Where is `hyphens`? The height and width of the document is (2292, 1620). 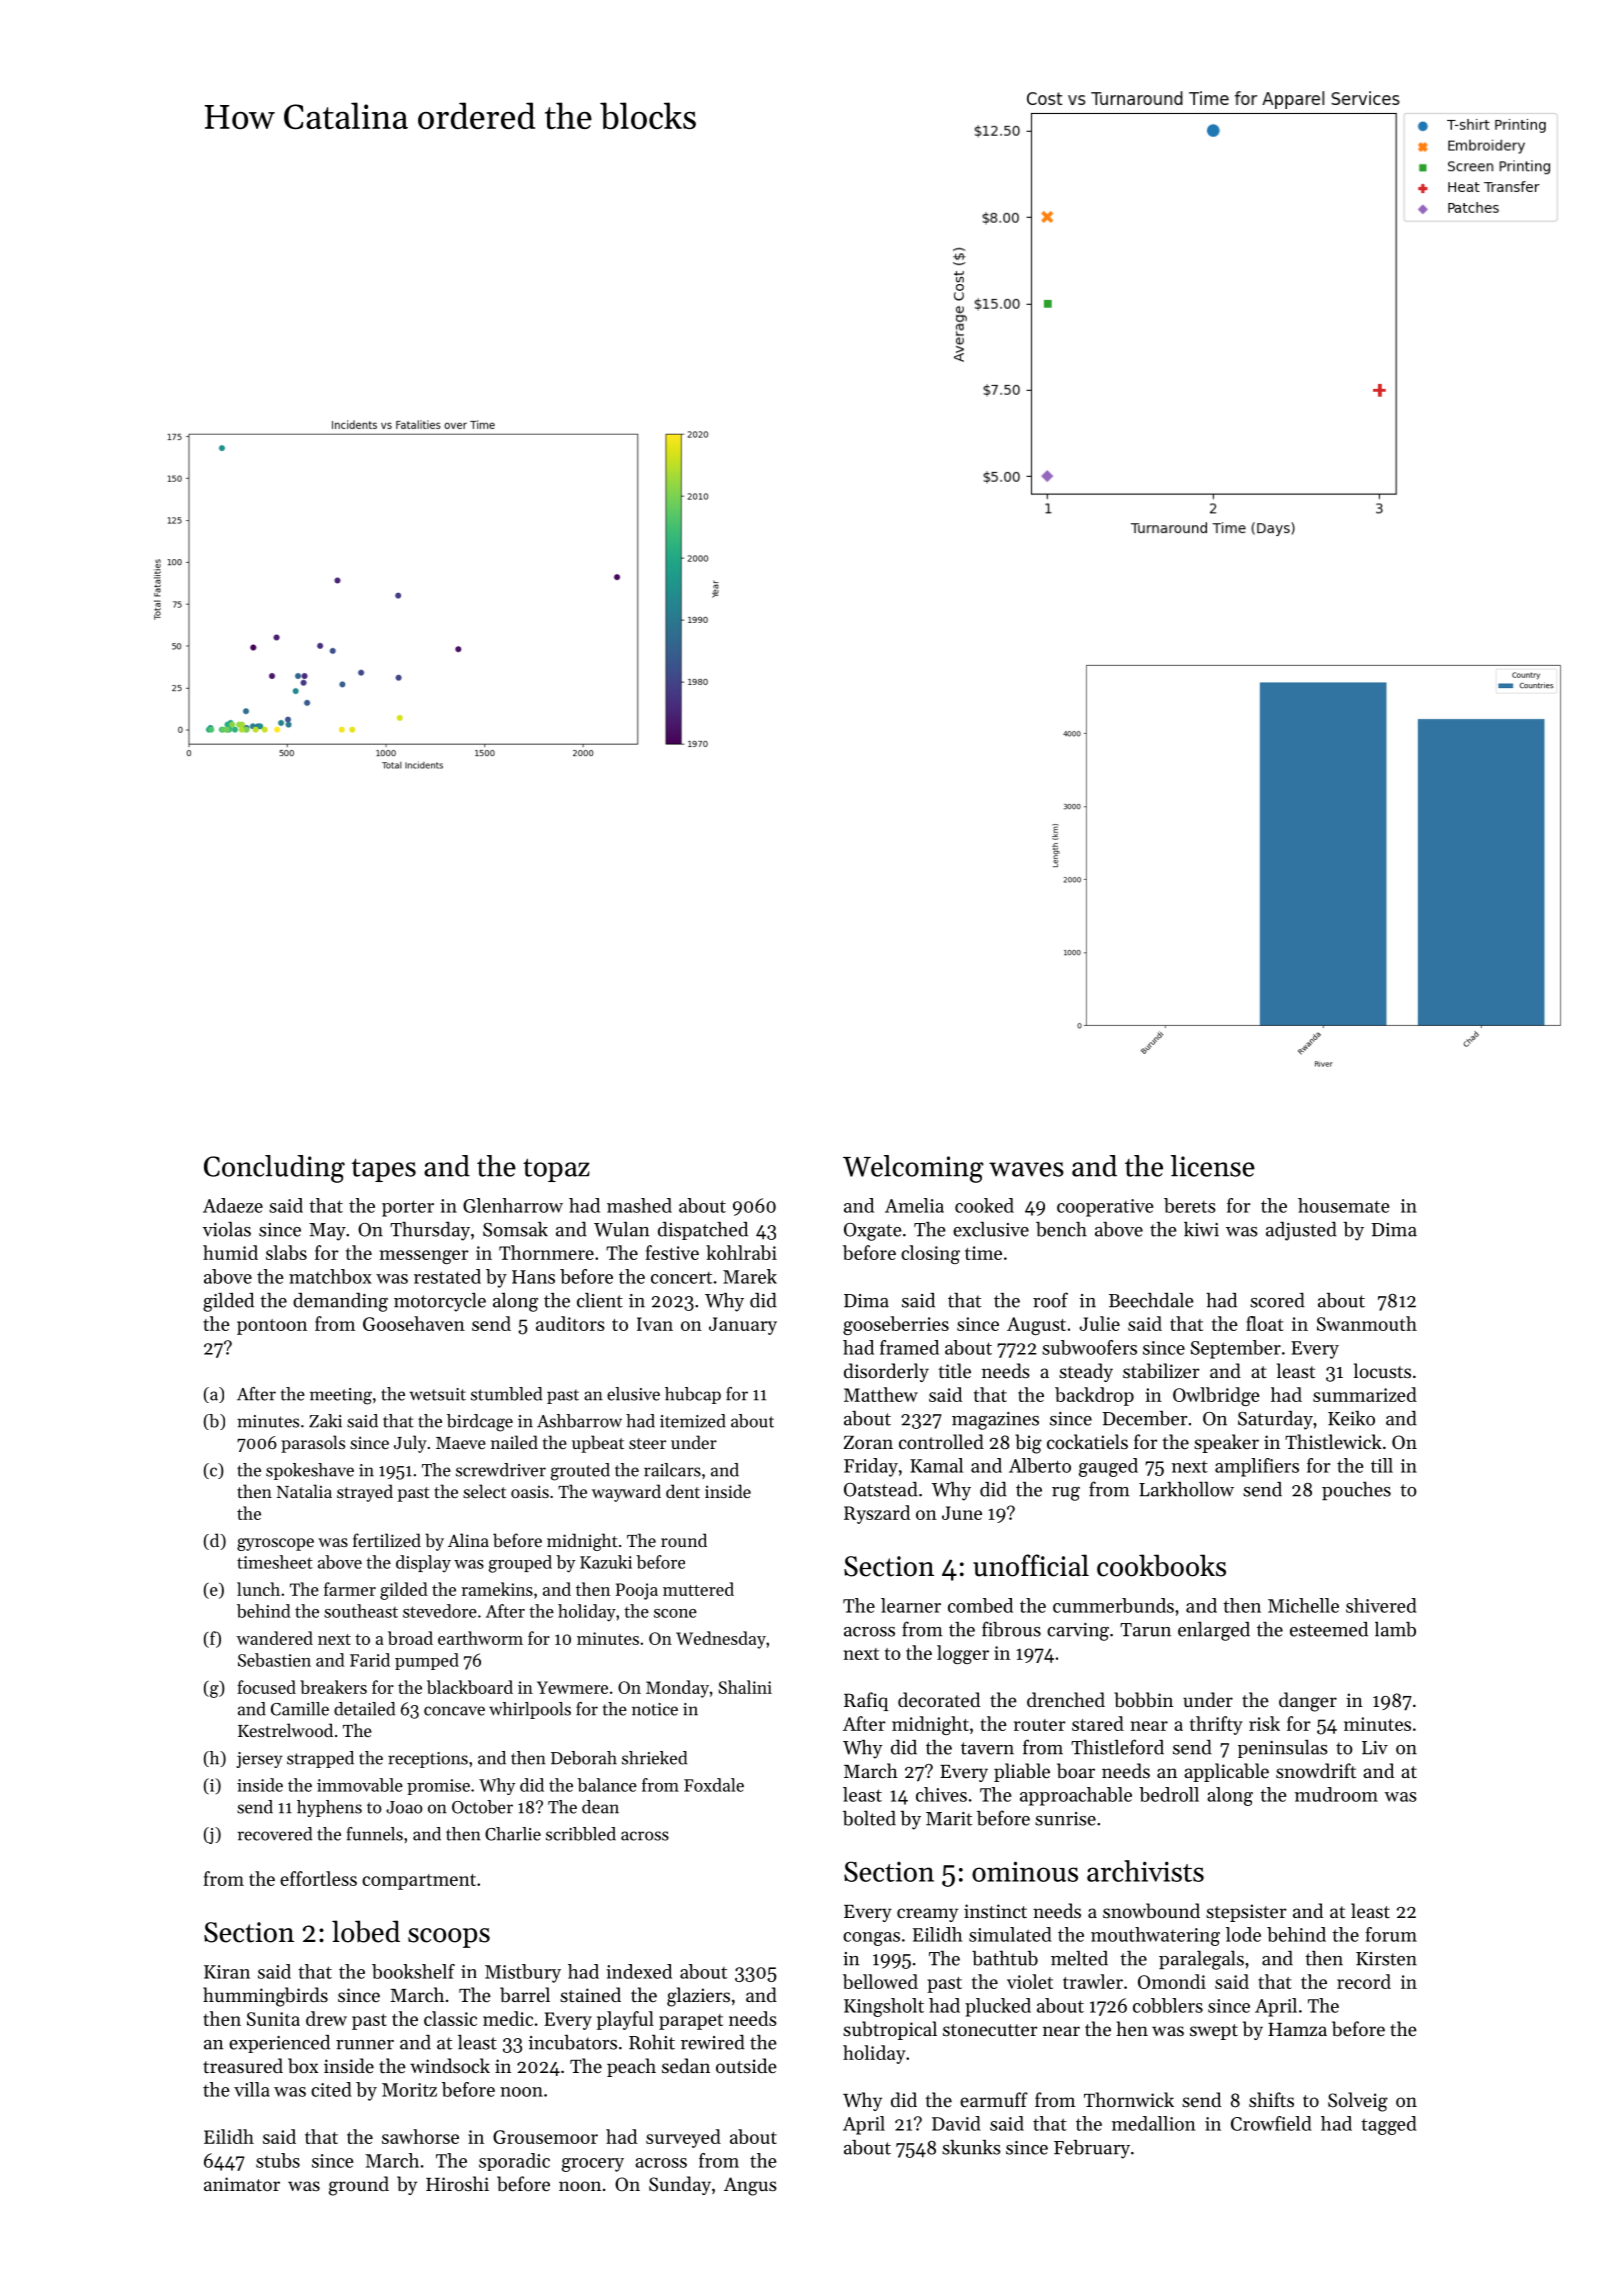
hyphens is located at coordinates (329, 1808).
